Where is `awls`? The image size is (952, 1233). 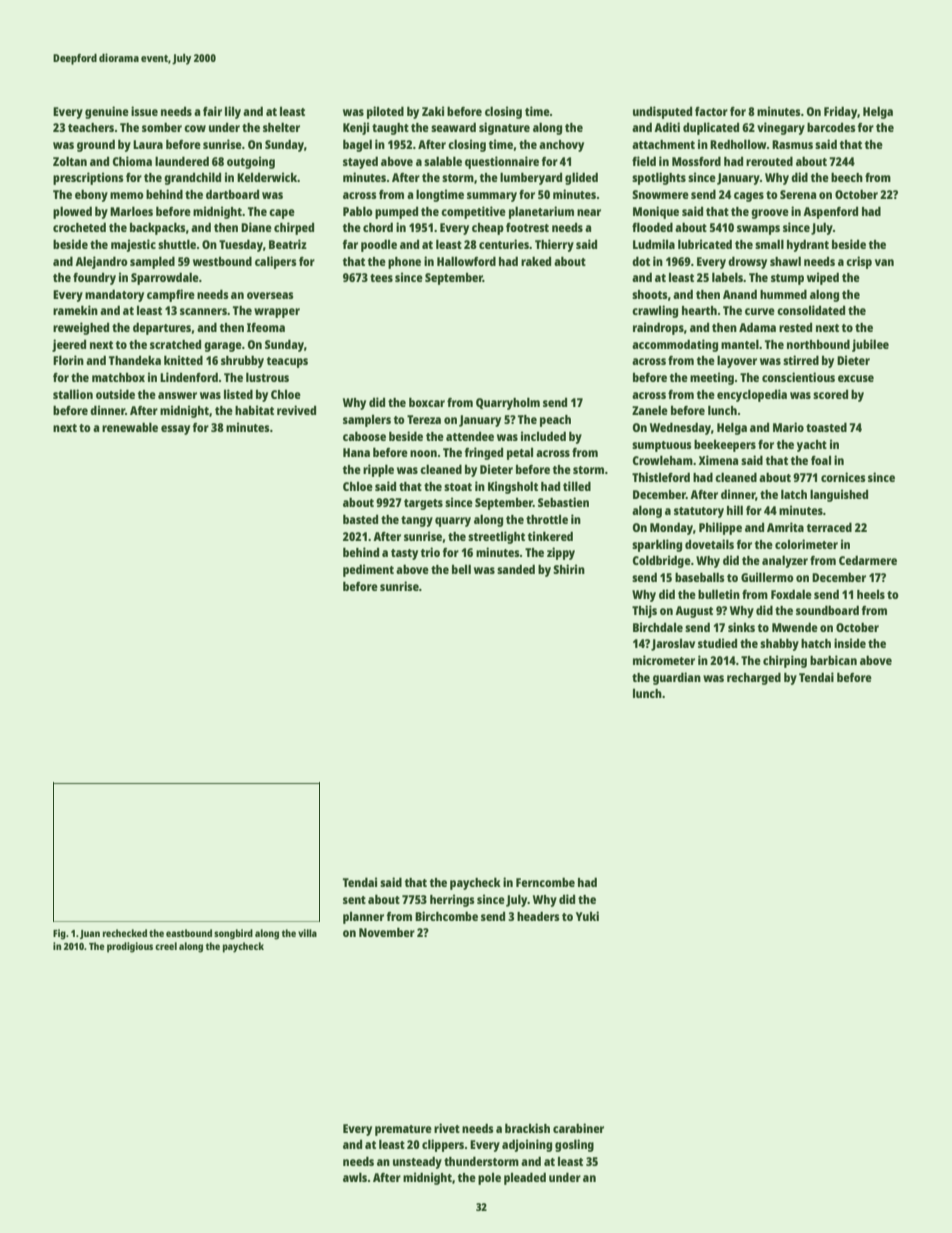 awls is located at coordinates (355, 1177).
